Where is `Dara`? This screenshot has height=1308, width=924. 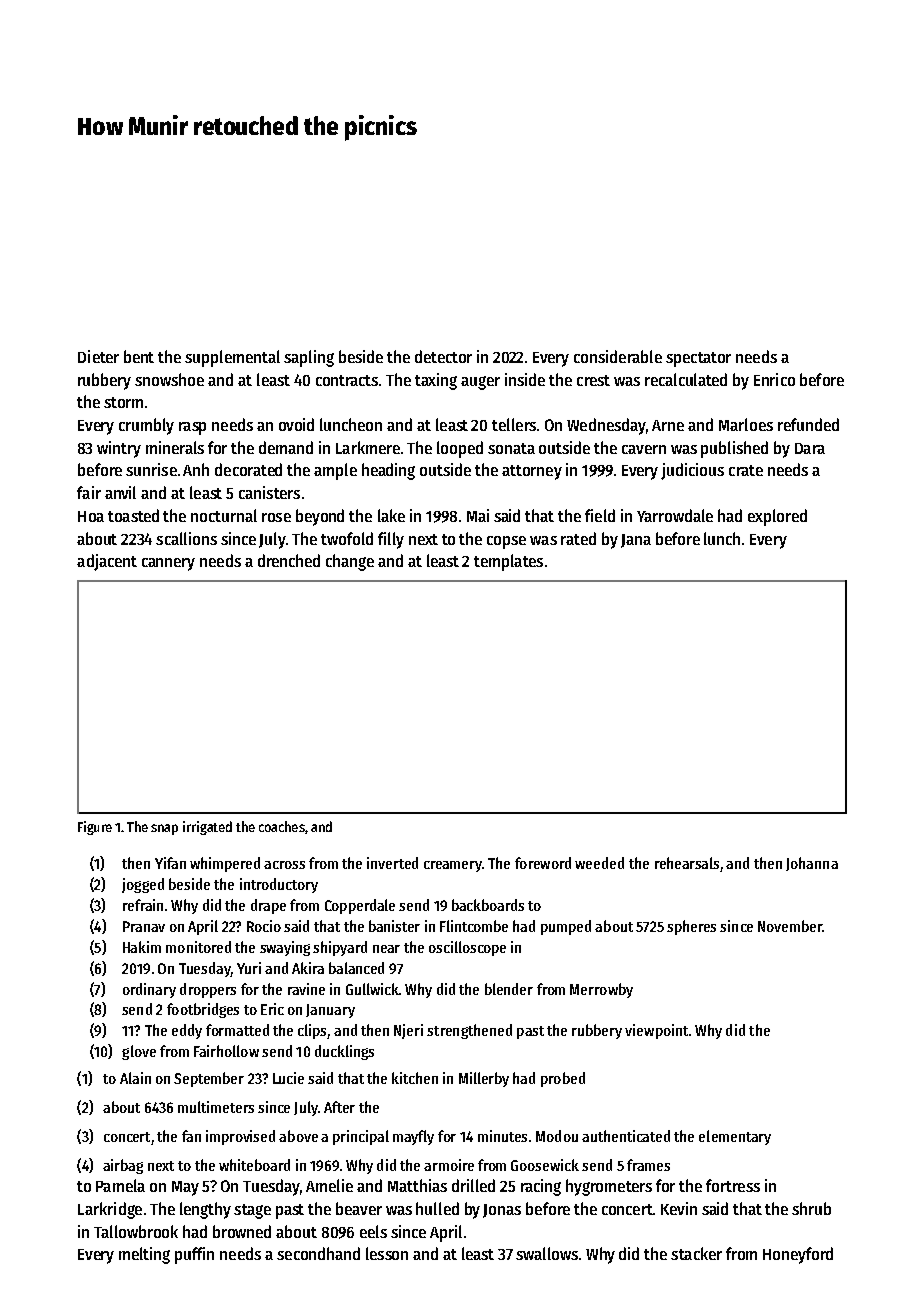 Dara is located at coordinates (810, 448).
